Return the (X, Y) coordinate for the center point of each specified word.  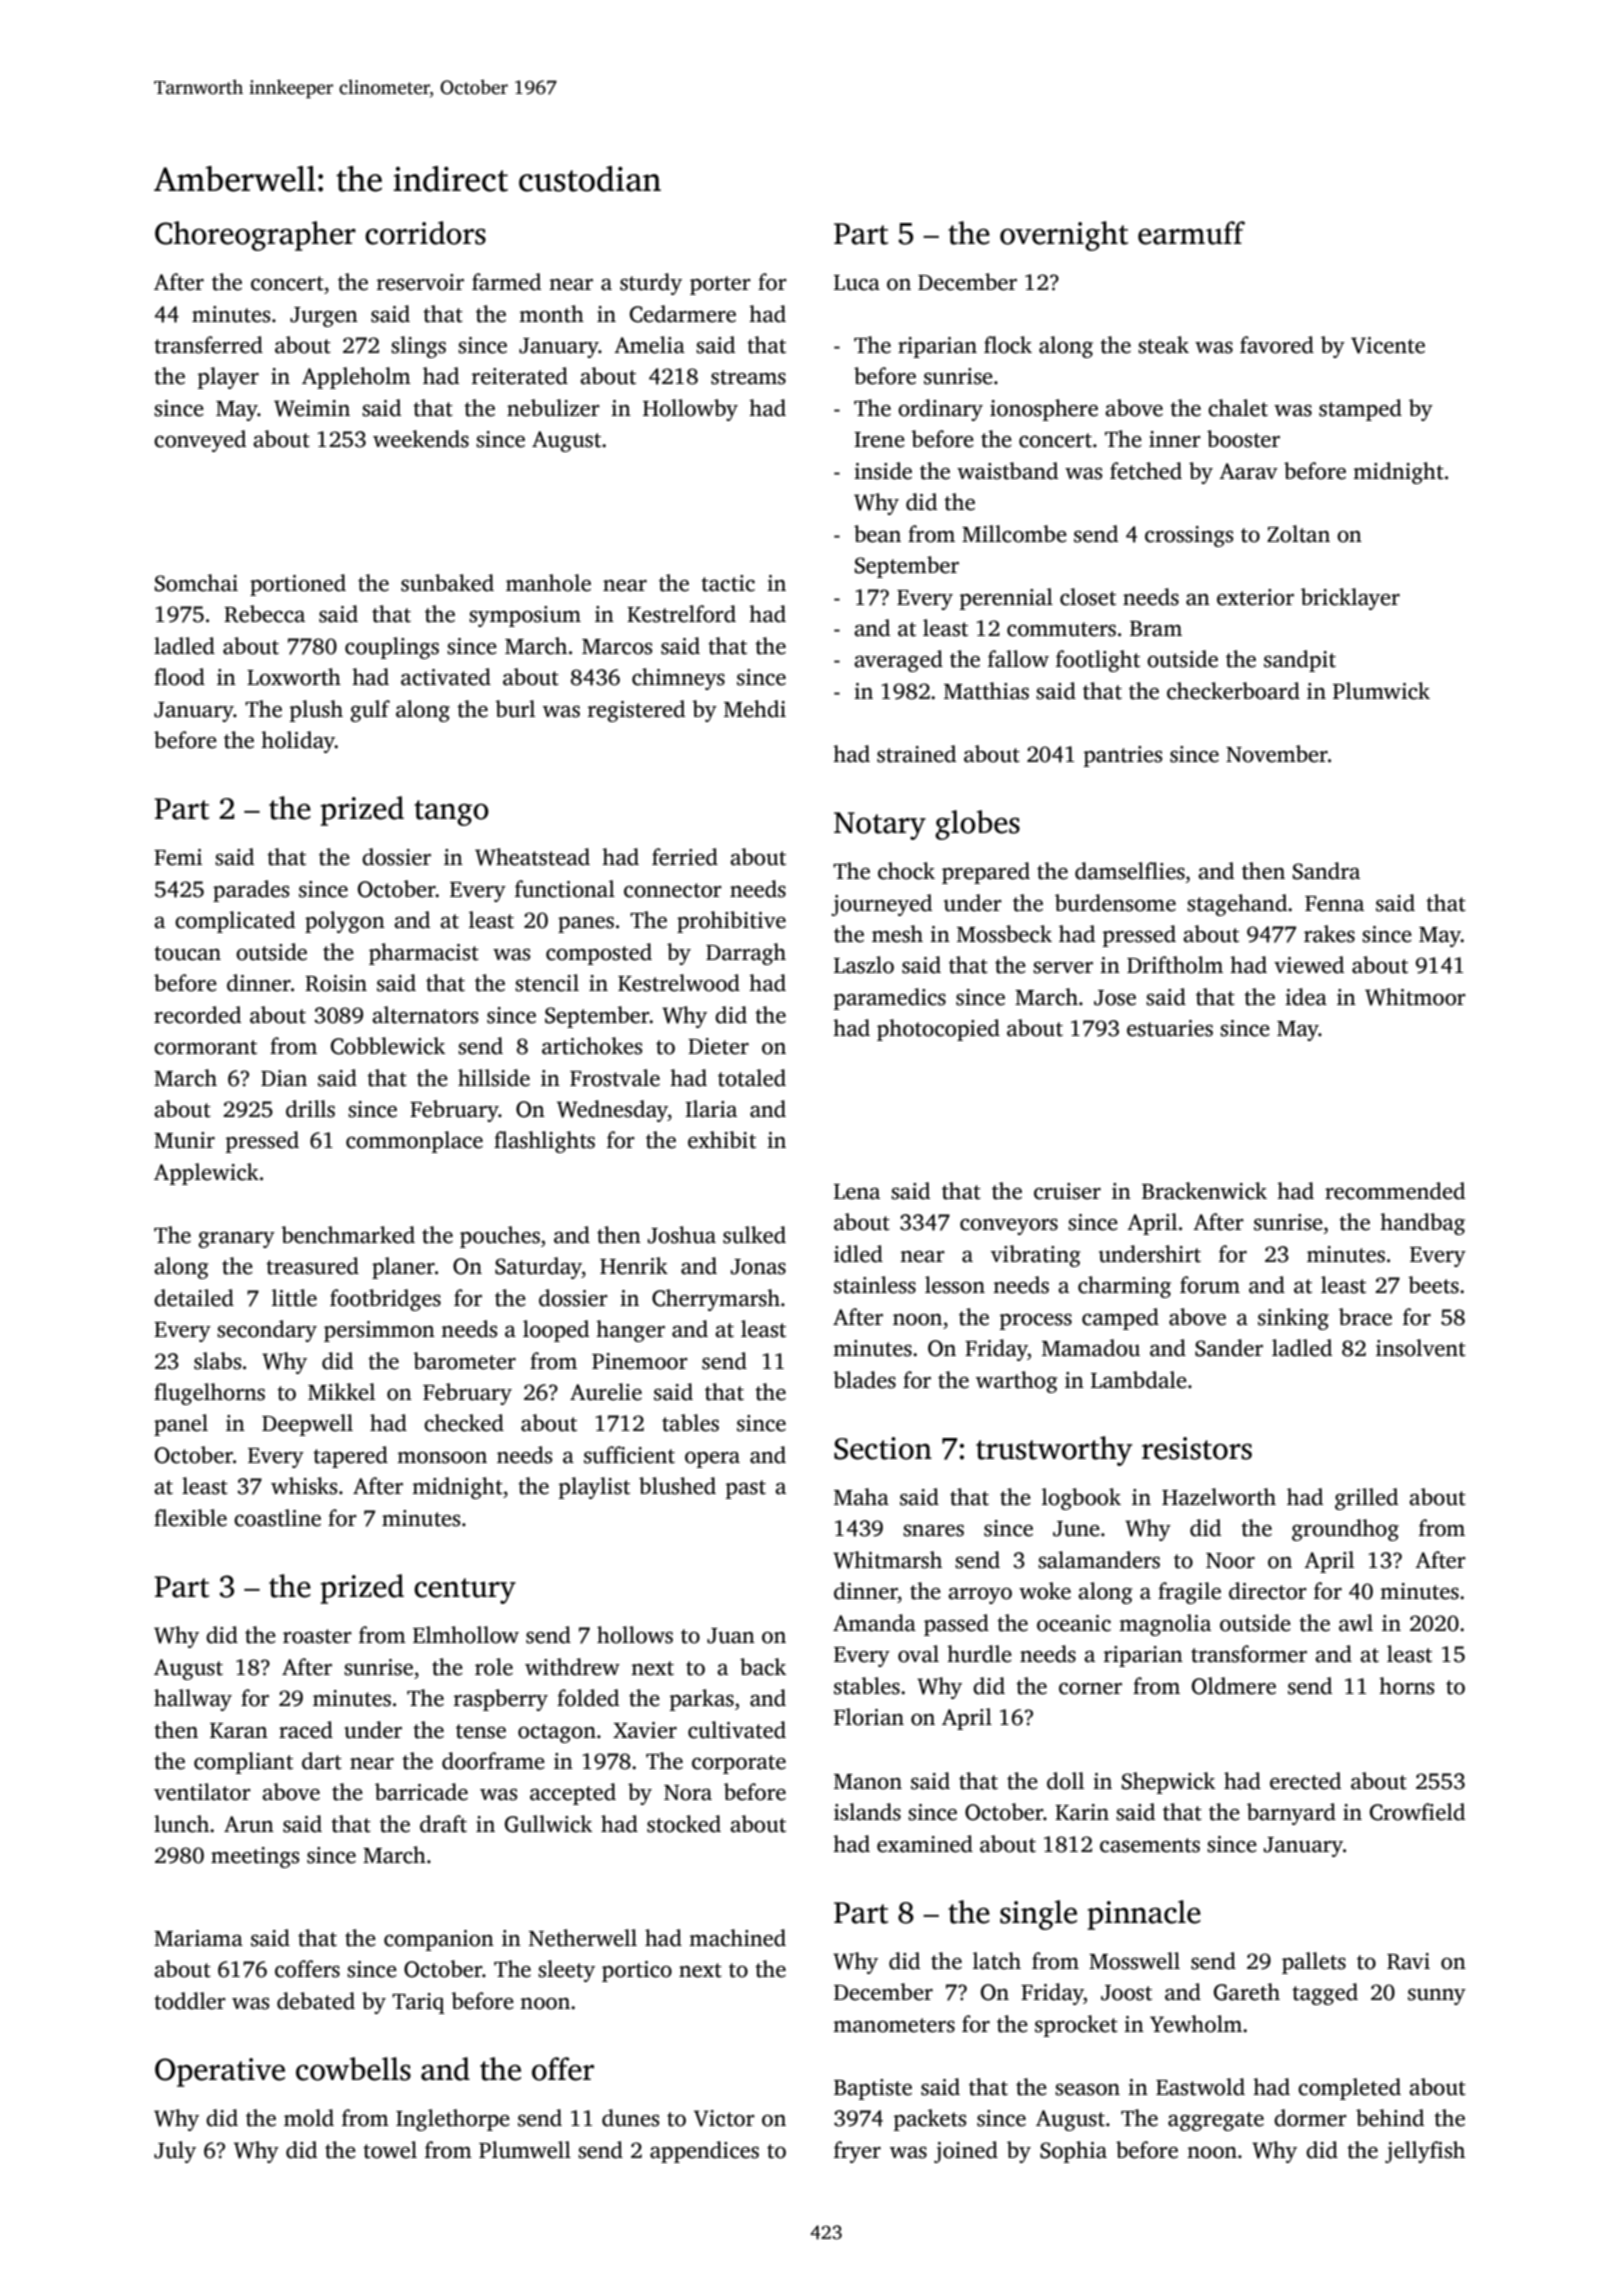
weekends (421, 439)
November (1277, 754)
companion (439, 1940)
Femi (178, 857)
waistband (1007, 471)
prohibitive (731, 922)
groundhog (1345, 1530)
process (1035, 1322)
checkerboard (1233, 691)
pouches (500, 1237)
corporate (739, 1764)
